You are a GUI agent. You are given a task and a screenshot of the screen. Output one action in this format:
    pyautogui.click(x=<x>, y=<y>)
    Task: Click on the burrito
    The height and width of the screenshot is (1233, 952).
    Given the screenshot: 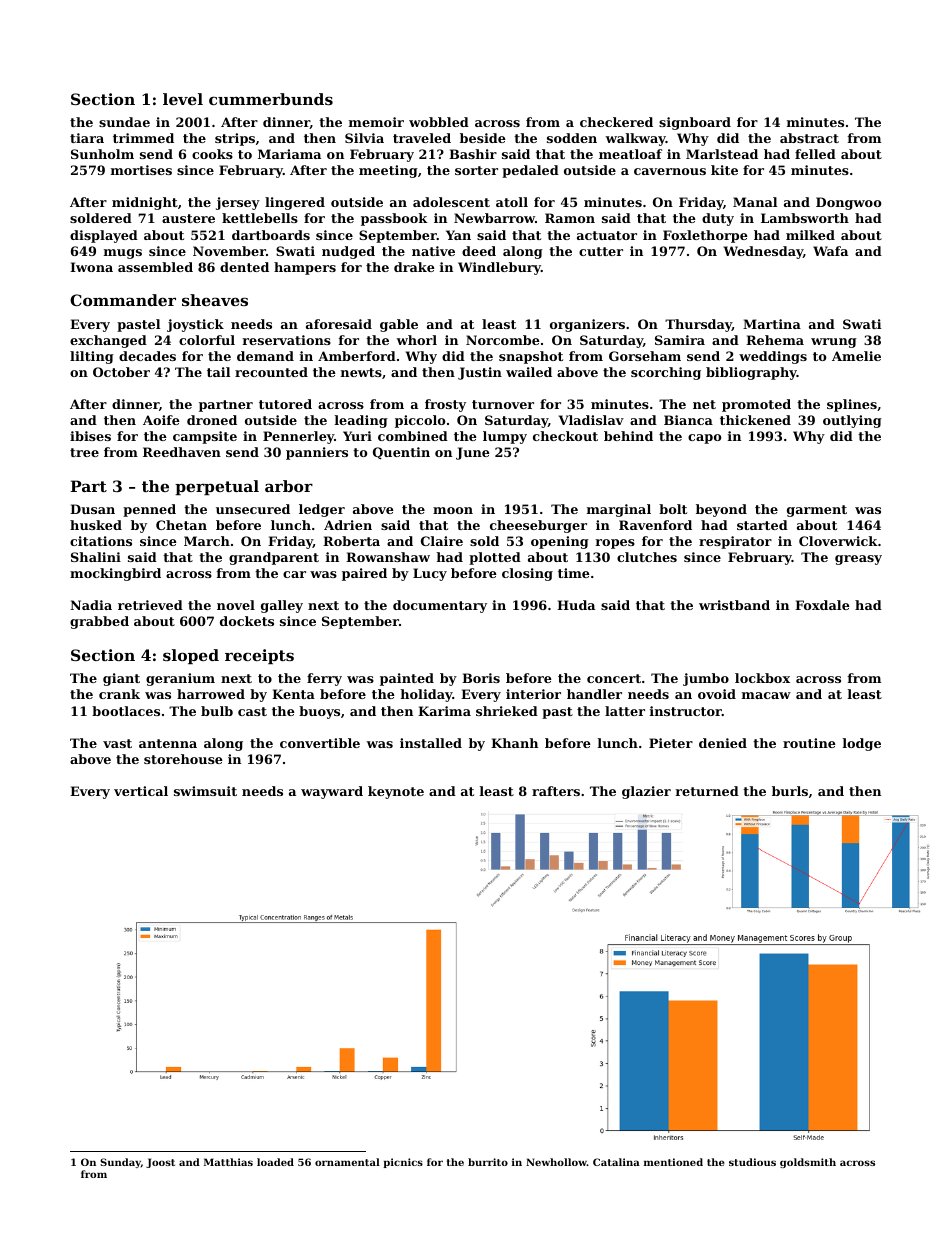 What is the action you would take?
    pyautogui.click(x=488, y=1162)
